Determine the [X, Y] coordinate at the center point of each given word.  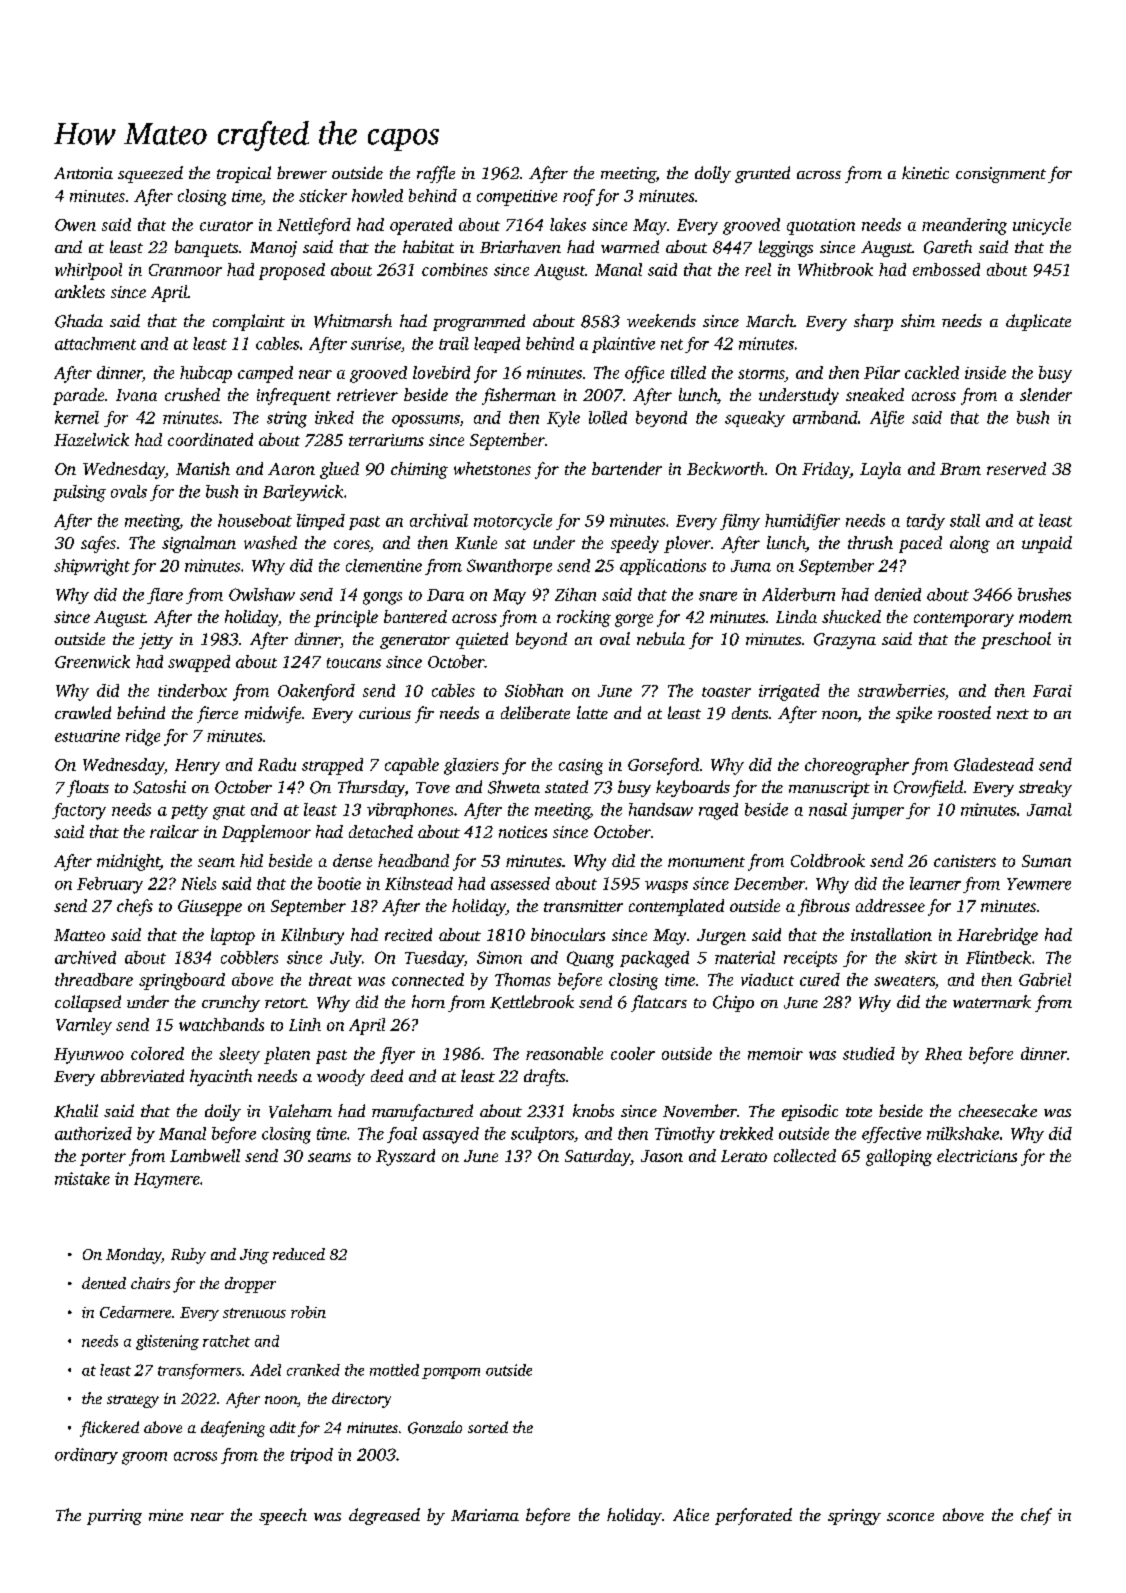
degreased [384, 1516]
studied [869, 1053]
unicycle [1042, 226]
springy [854, 1517]
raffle [436, 174]
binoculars [568, 934]
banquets [206, 248]
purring [114, 1517]
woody [341, 1077]
